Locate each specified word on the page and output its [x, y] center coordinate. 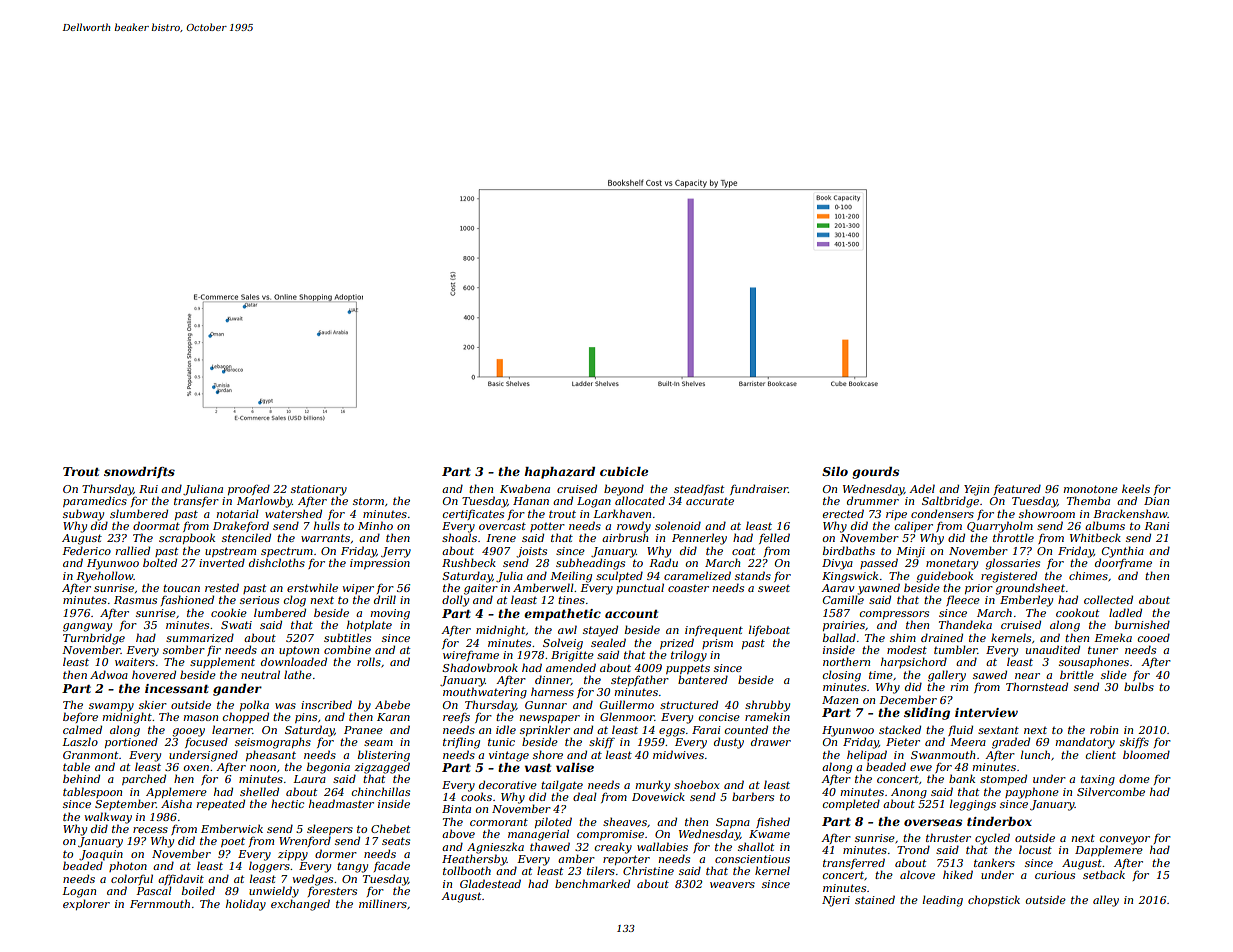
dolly [455, 601]
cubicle [624, 471]
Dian [1156, 501]
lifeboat [769, 630]
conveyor [1125, 840]
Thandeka [965, 624]
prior [979, 589]
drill [385, 599]
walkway [108, 818]
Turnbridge [94, 639]
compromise [610, 835]
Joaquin [101, 855]
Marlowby [264, 502]
